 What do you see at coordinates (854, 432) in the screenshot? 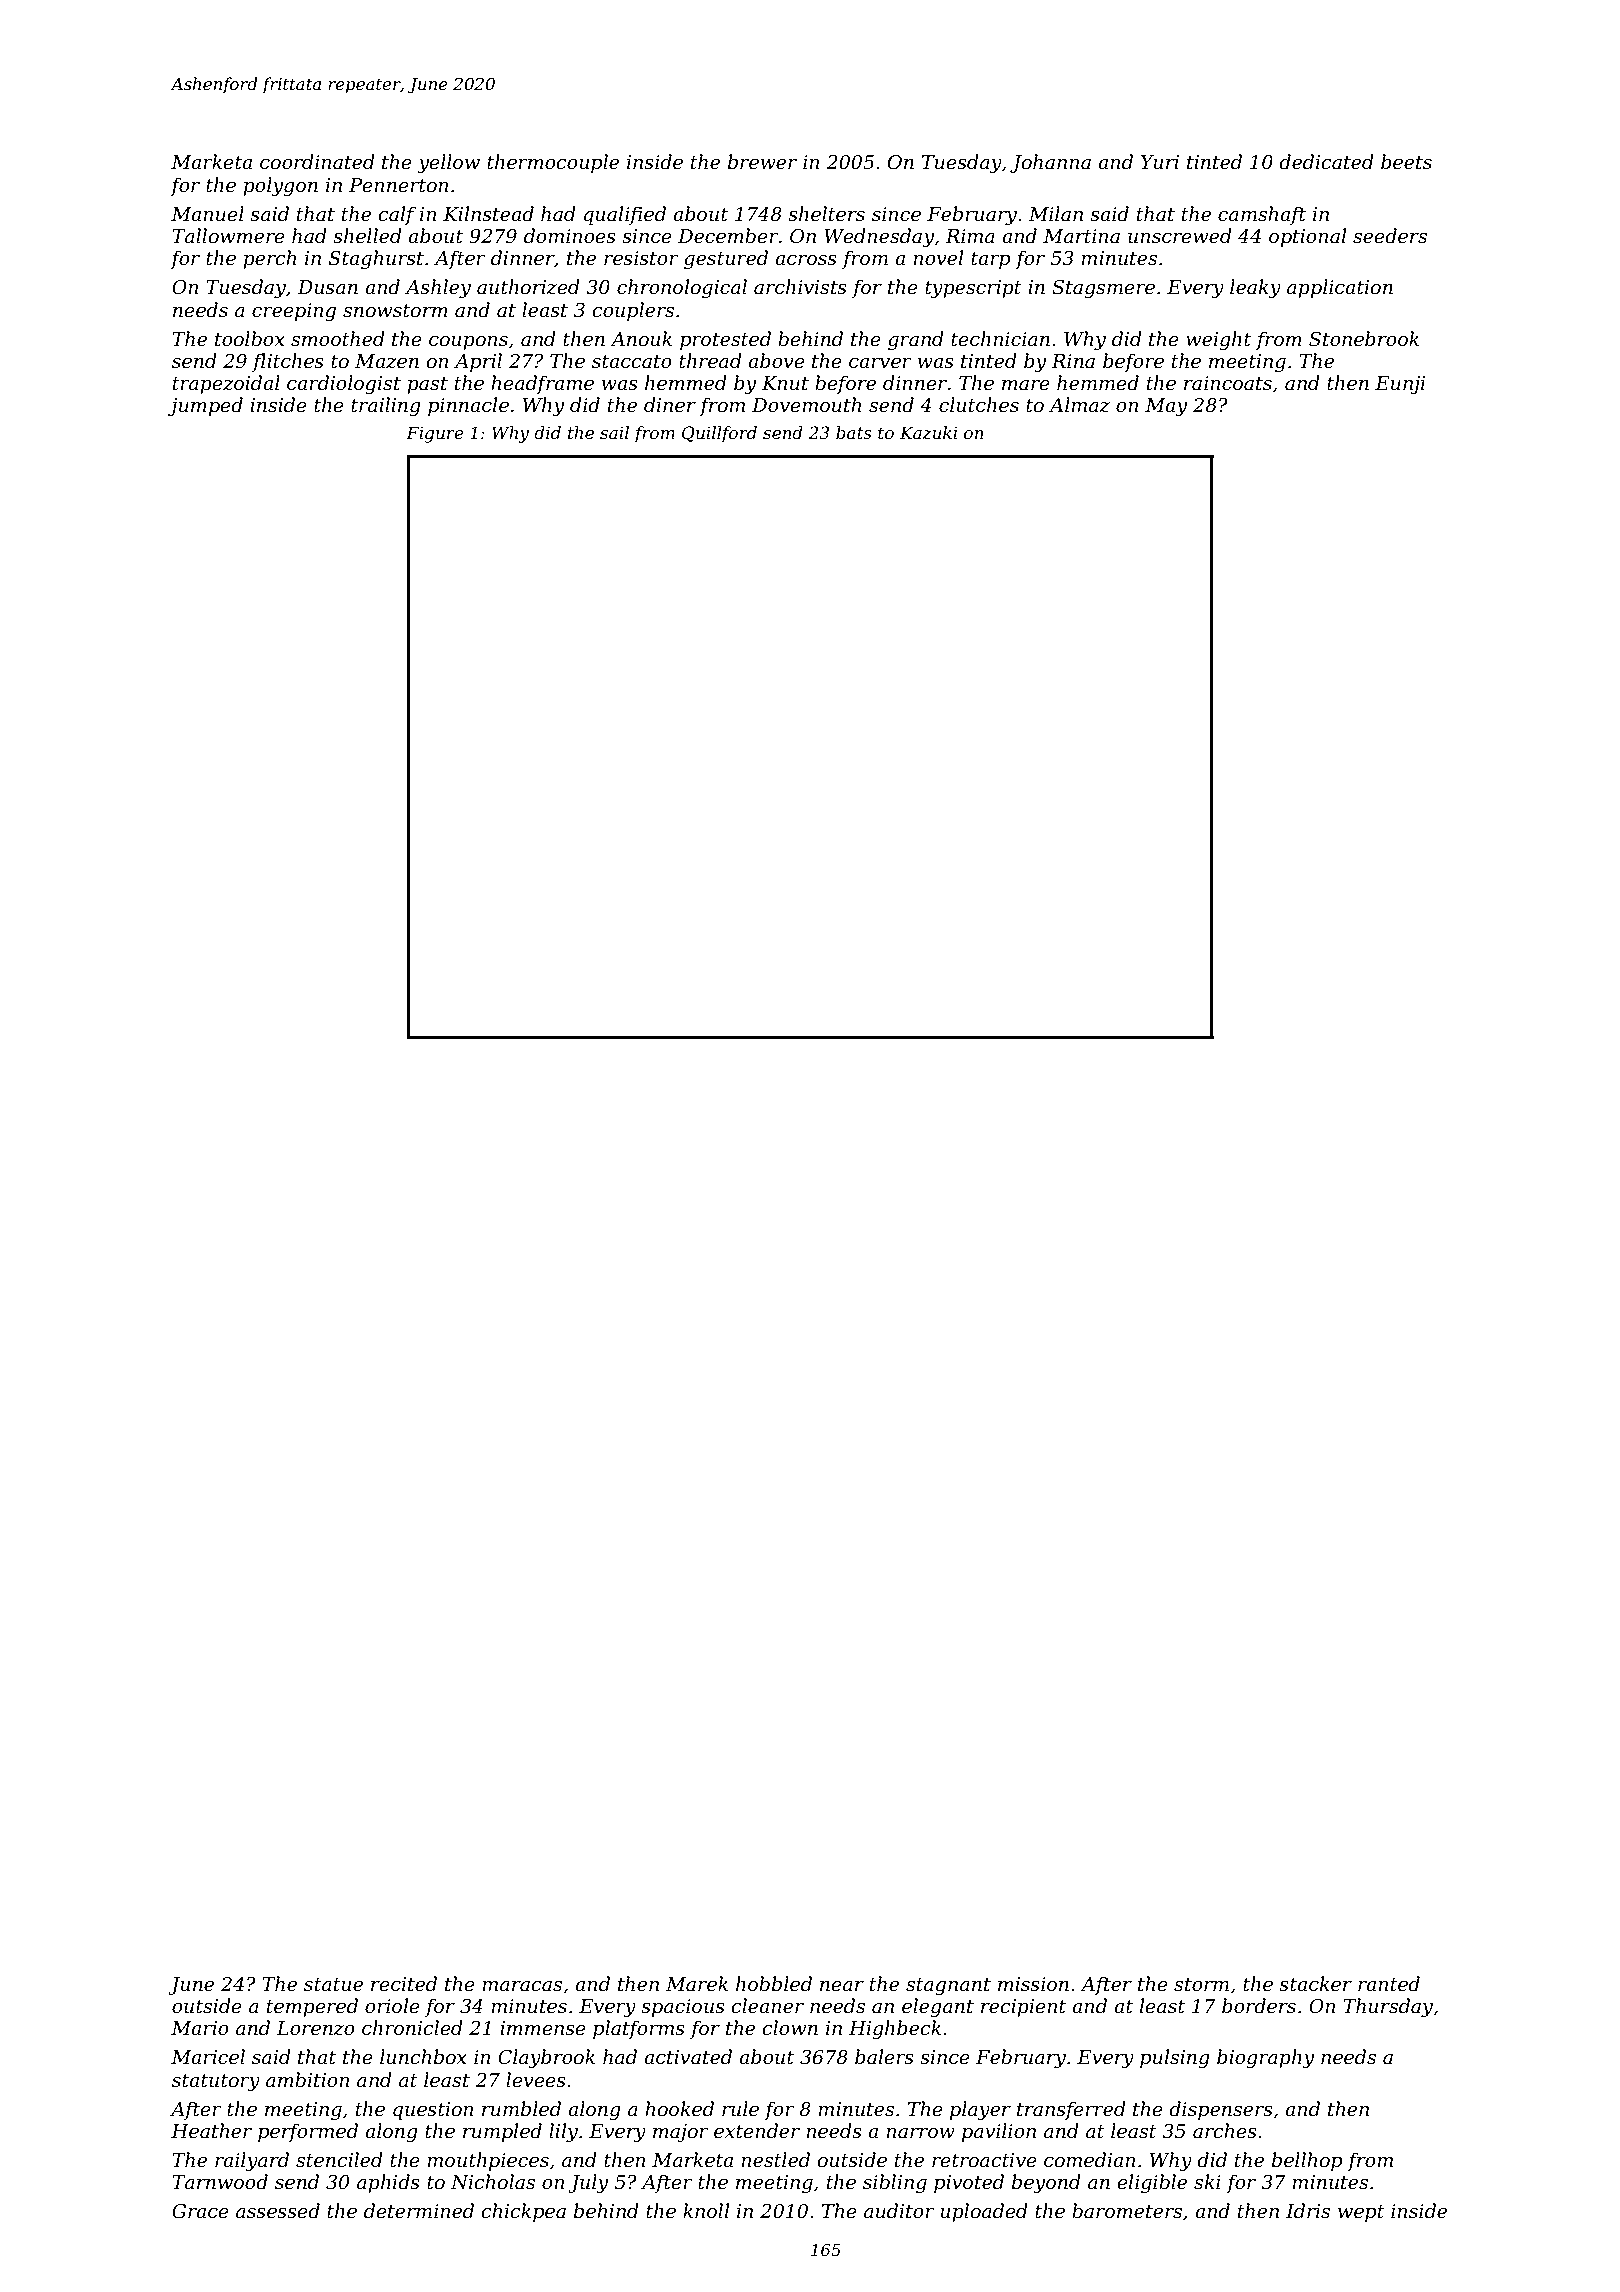
I see `bats` at bounding box center [854, 432].
